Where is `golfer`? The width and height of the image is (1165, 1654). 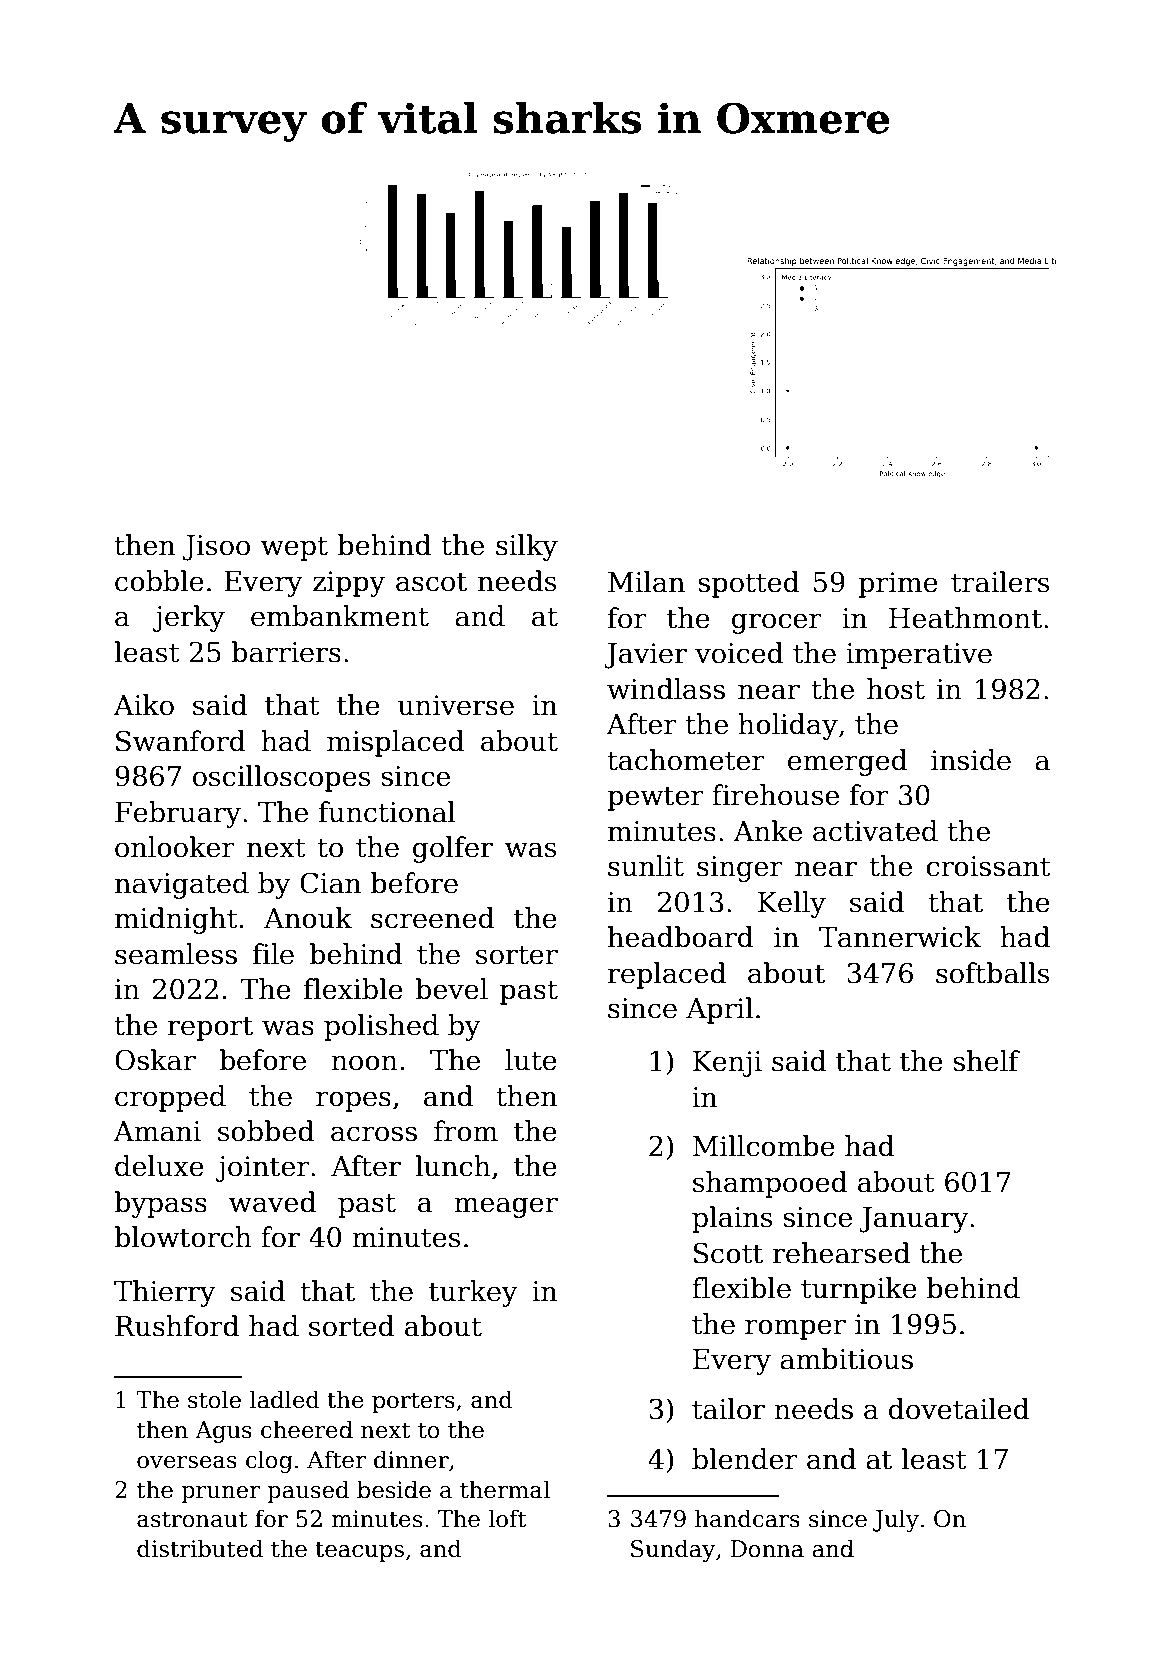 golfer is located at coordinates (453, 849).
